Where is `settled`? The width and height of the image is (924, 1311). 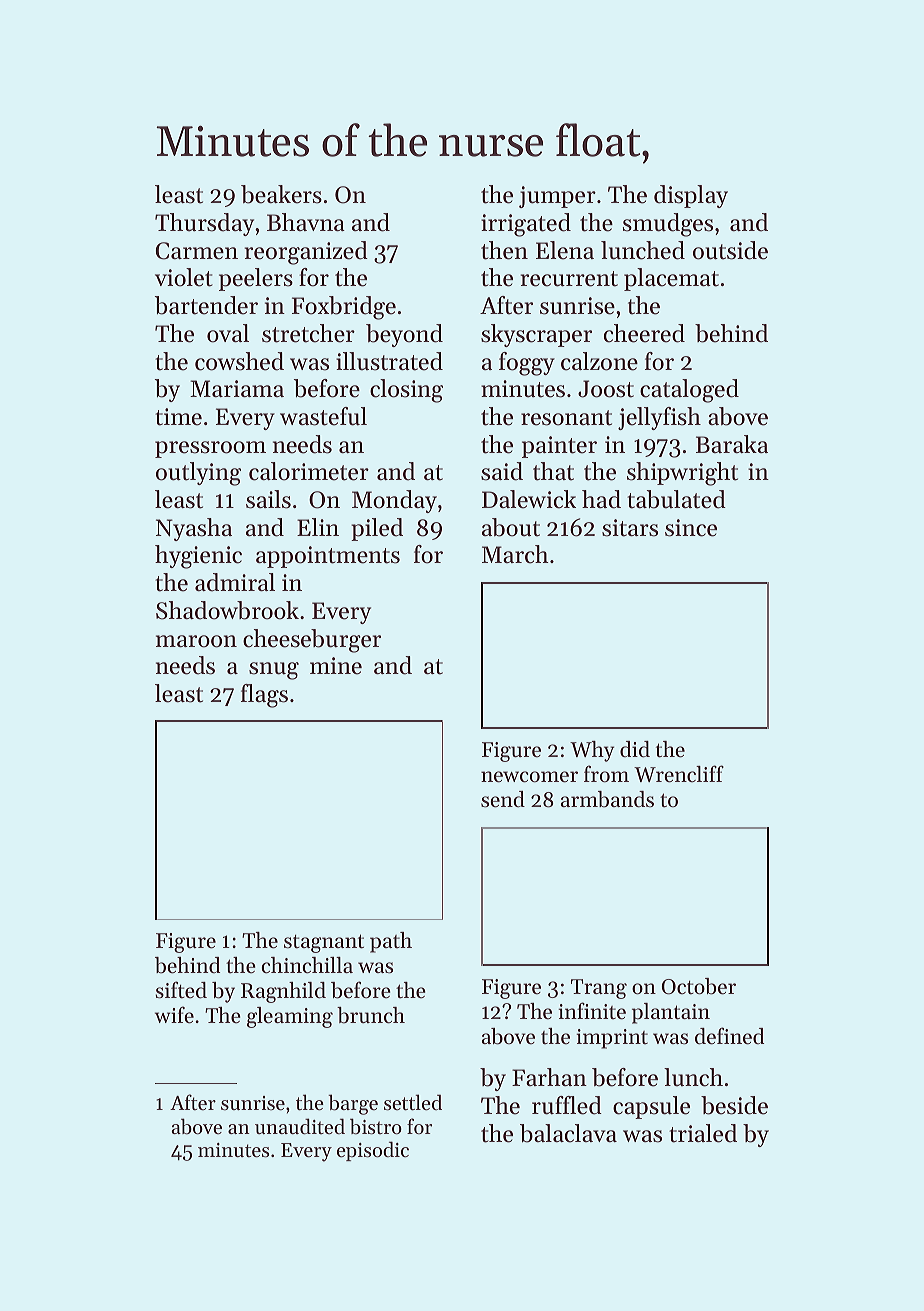
settled is located at coordinates (413, 1102).
